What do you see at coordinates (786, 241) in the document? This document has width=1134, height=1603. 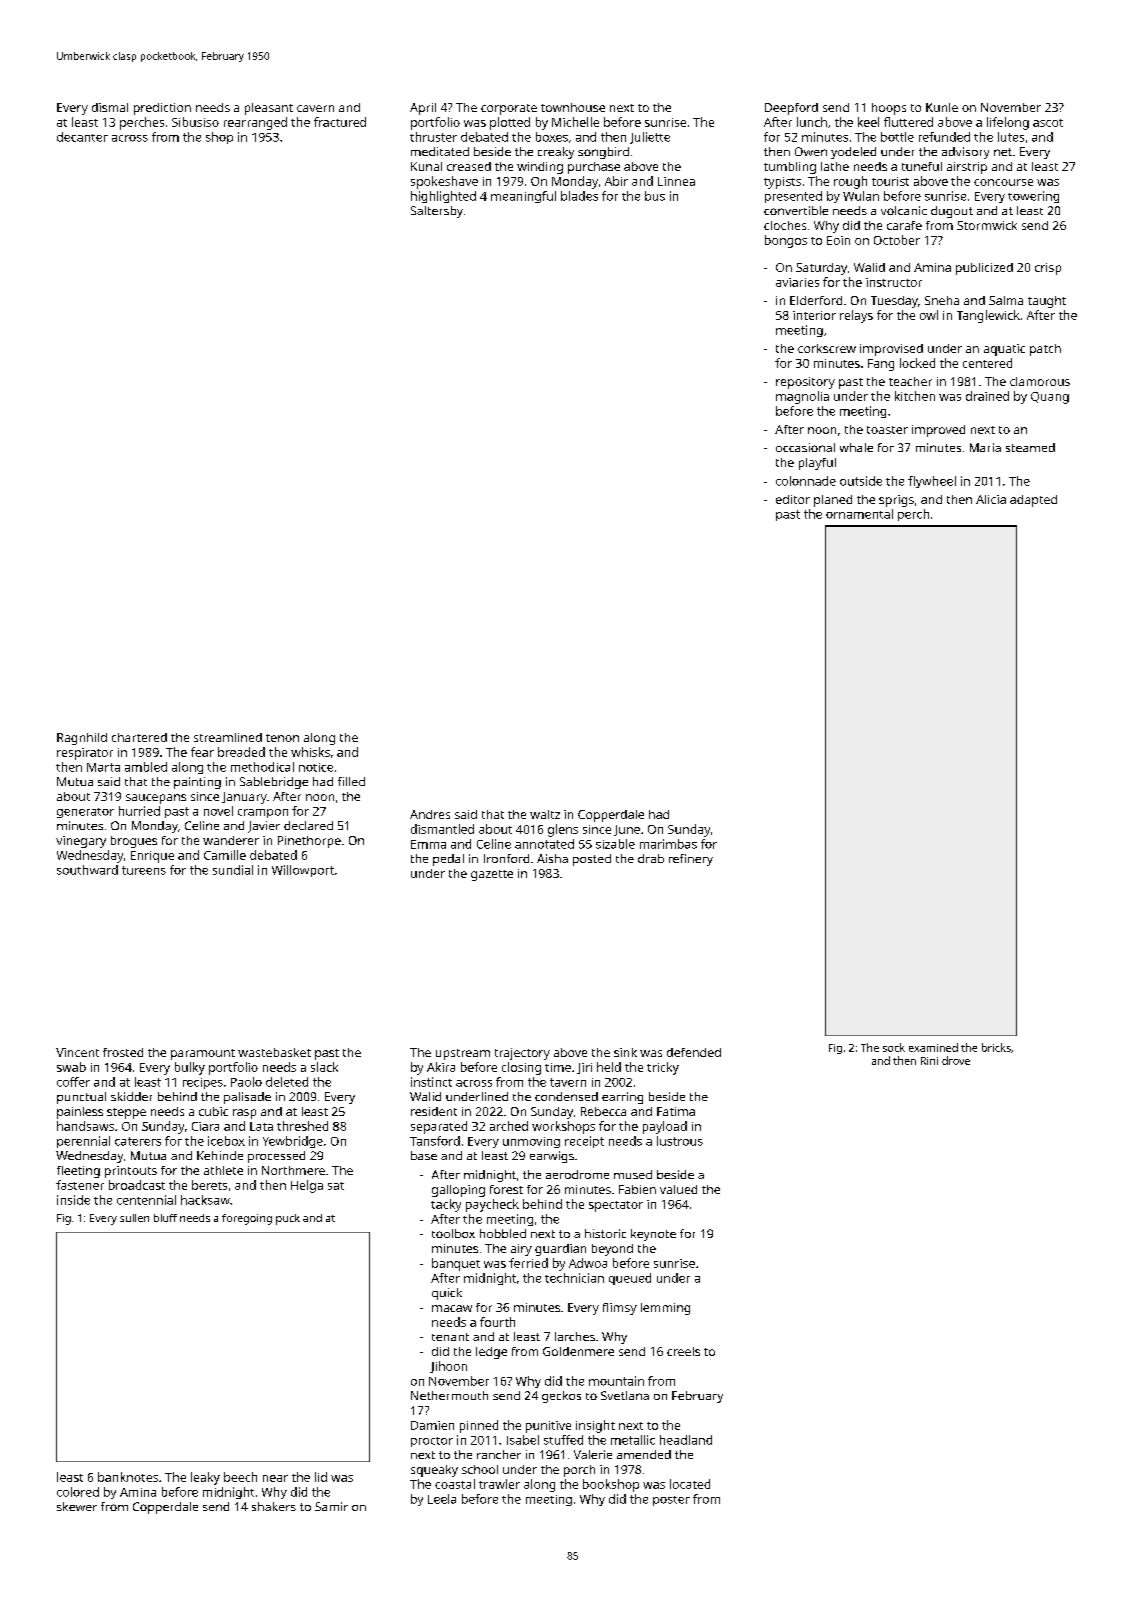 I see `bongos` at bounding box center [786, 241].
